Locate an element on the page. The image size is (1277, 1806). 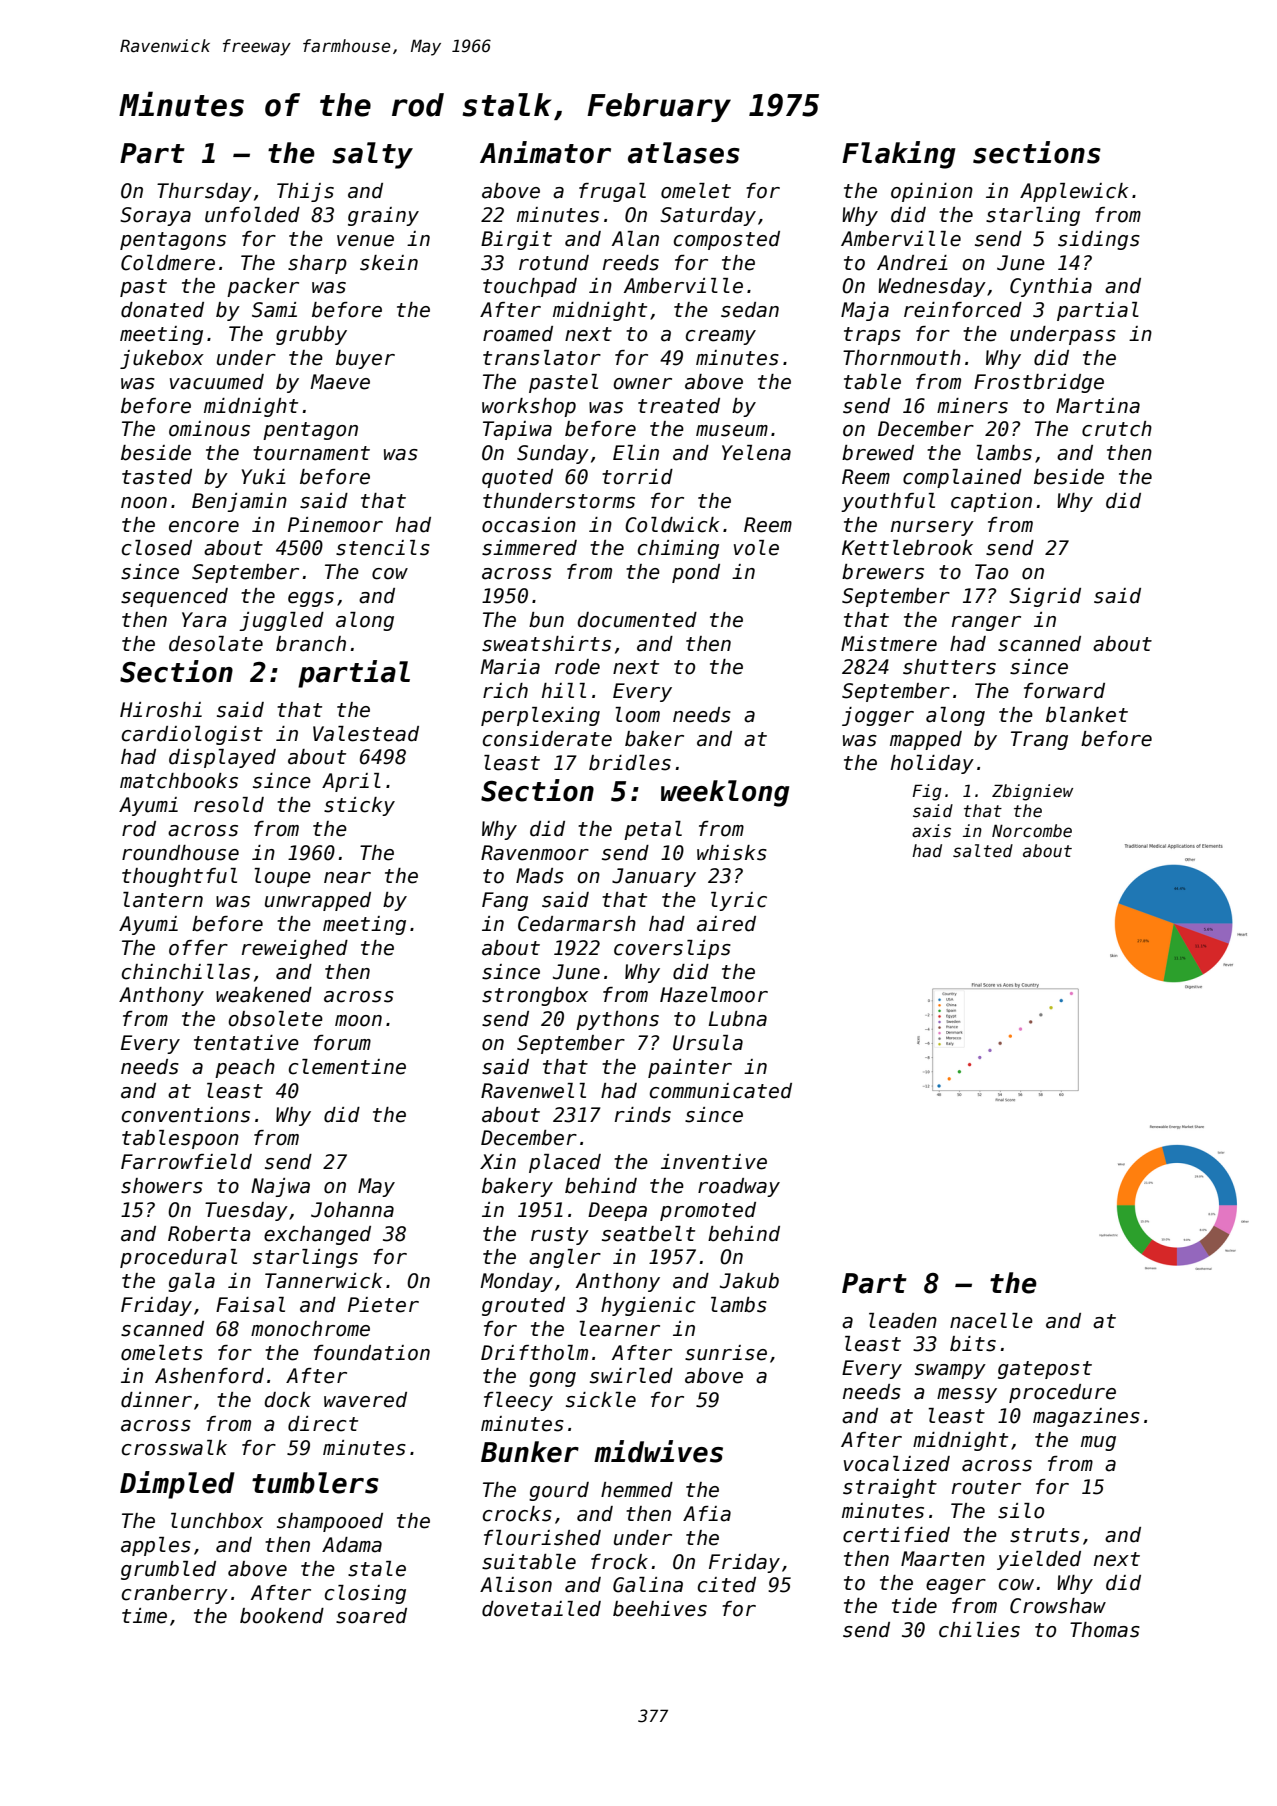
cited is located at coordinates (727, 1585).
